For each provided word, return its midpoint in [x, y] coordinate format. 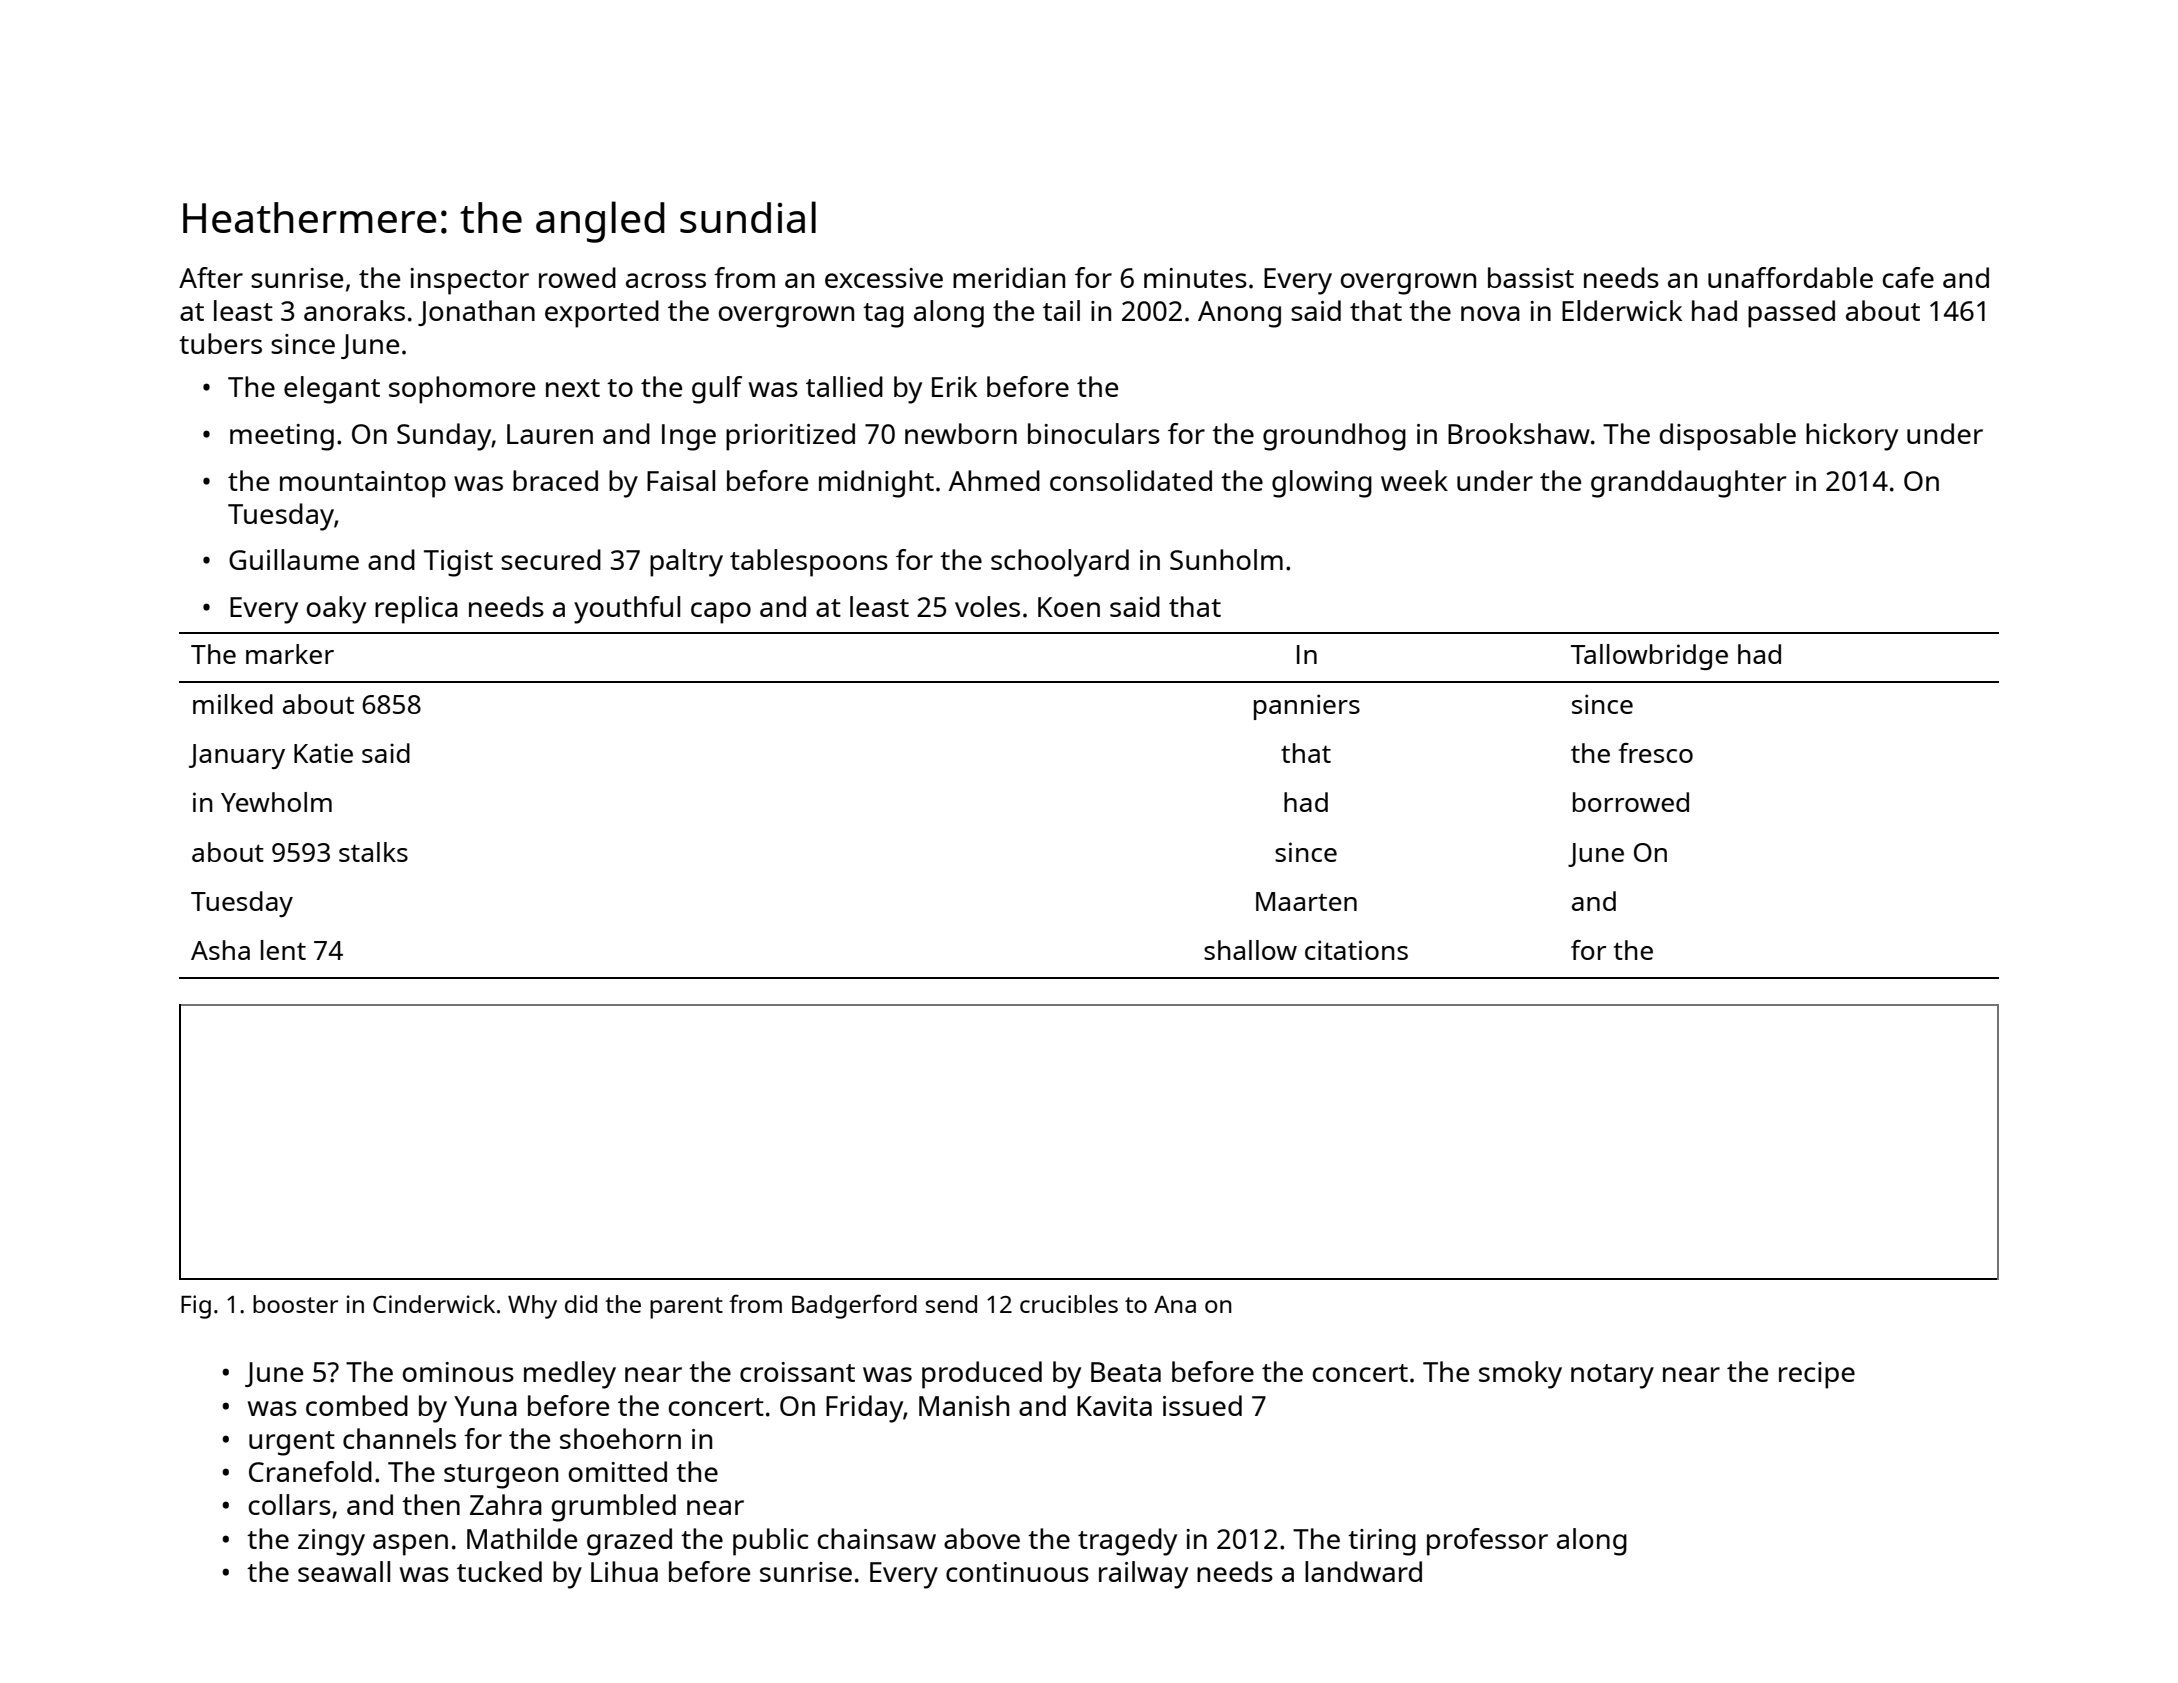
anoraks [354, 310]
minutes [1195, 278]
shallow [1250, 950]
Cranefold [310, 1471]
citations [1356, 950]
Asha [220, 950]
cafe [1908, 277]
